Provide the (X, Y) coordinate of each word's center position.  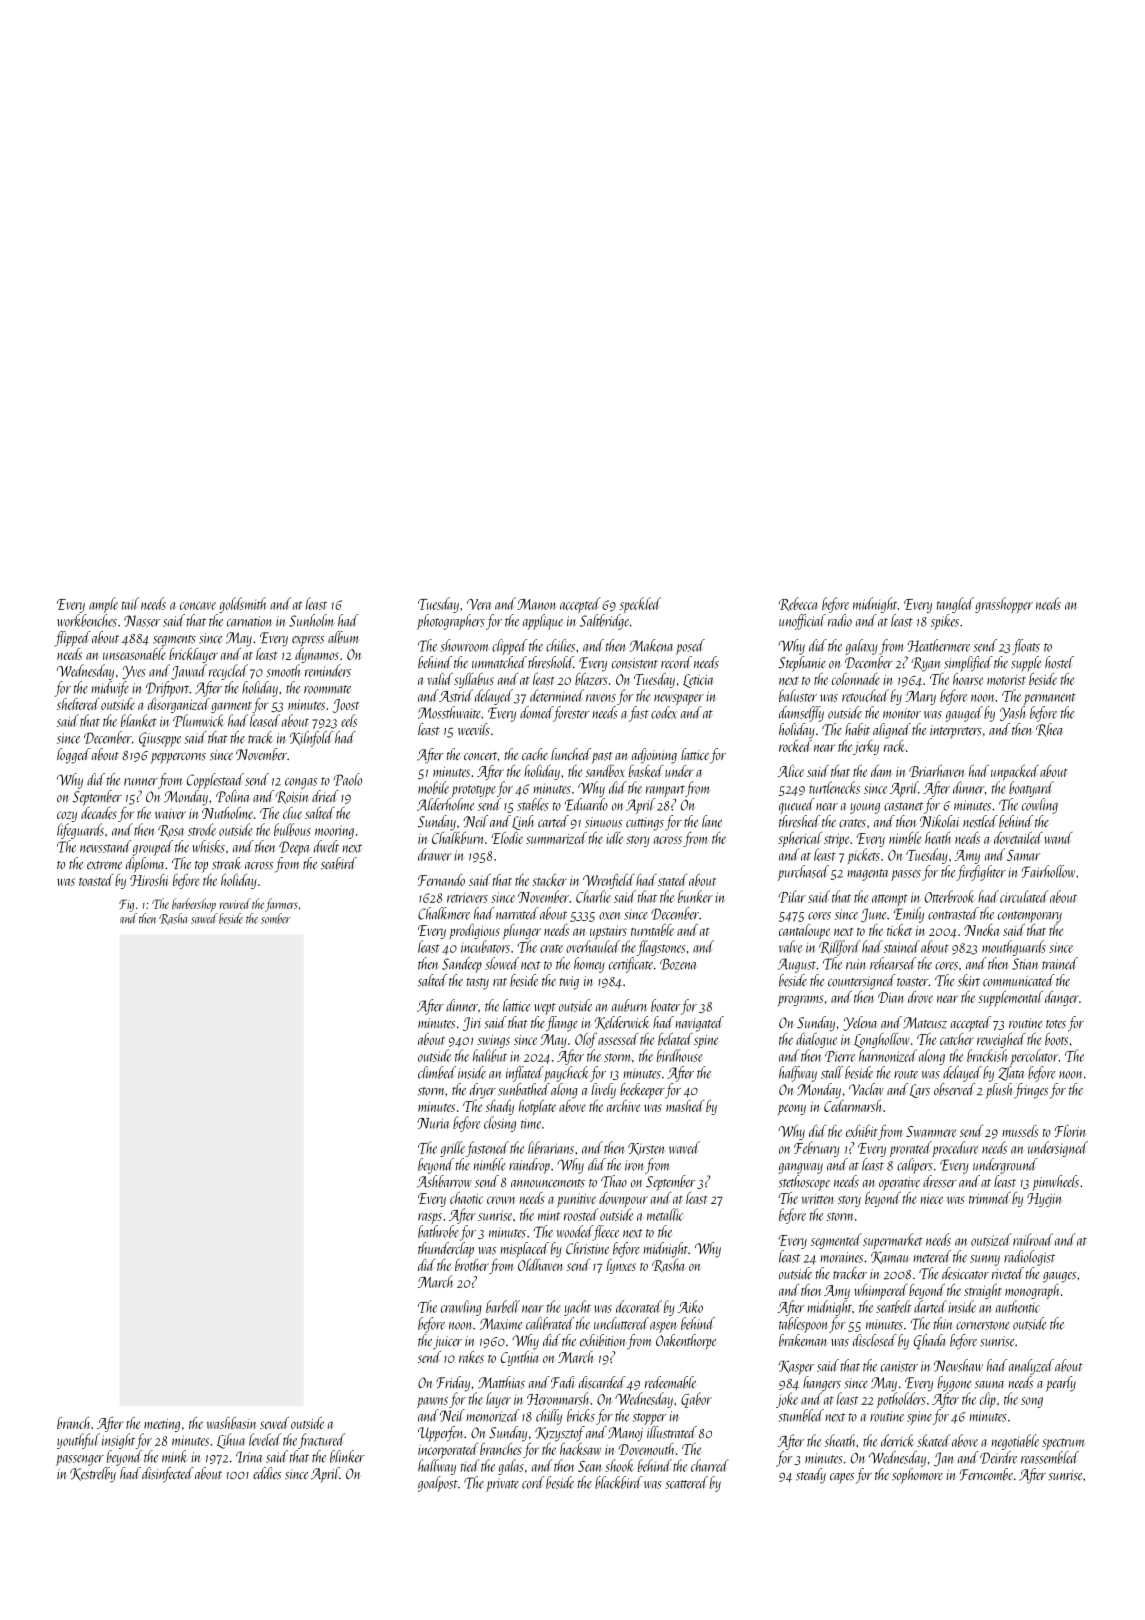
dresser (939, 1181)
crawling (461, 1308)
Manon (536, 604)
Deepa (294, 848)
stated (672, 880)
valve (790, 946)
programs (800, 1001)
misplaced (524, 1250)
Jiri (472, 1024)
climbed (437, 1072)
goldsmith (242, 605)
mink (175, 1456)
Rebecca (798, 604)
